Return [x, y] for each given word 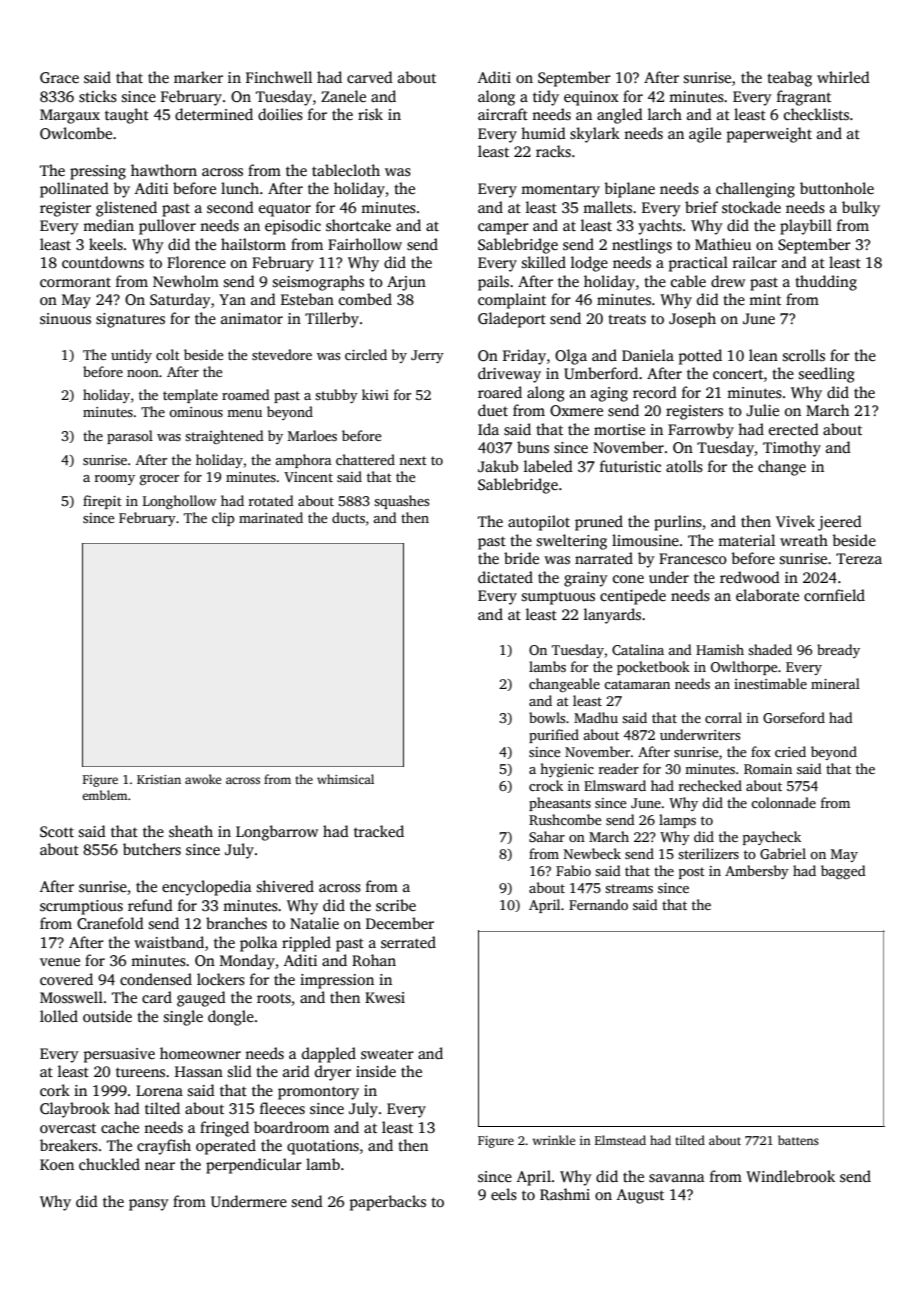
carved [370, 77]
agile [705, 135]
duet [493, 410]
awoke [203, 779]
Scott [57, 832]
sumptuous [558, 598]
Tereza [859, 558]
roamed [246, 394]
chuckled [109, 1164]
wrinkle [554, 1140]
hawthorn [164, 170]
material [746, 540]
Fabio [573, 870]
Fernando [598, 904]
